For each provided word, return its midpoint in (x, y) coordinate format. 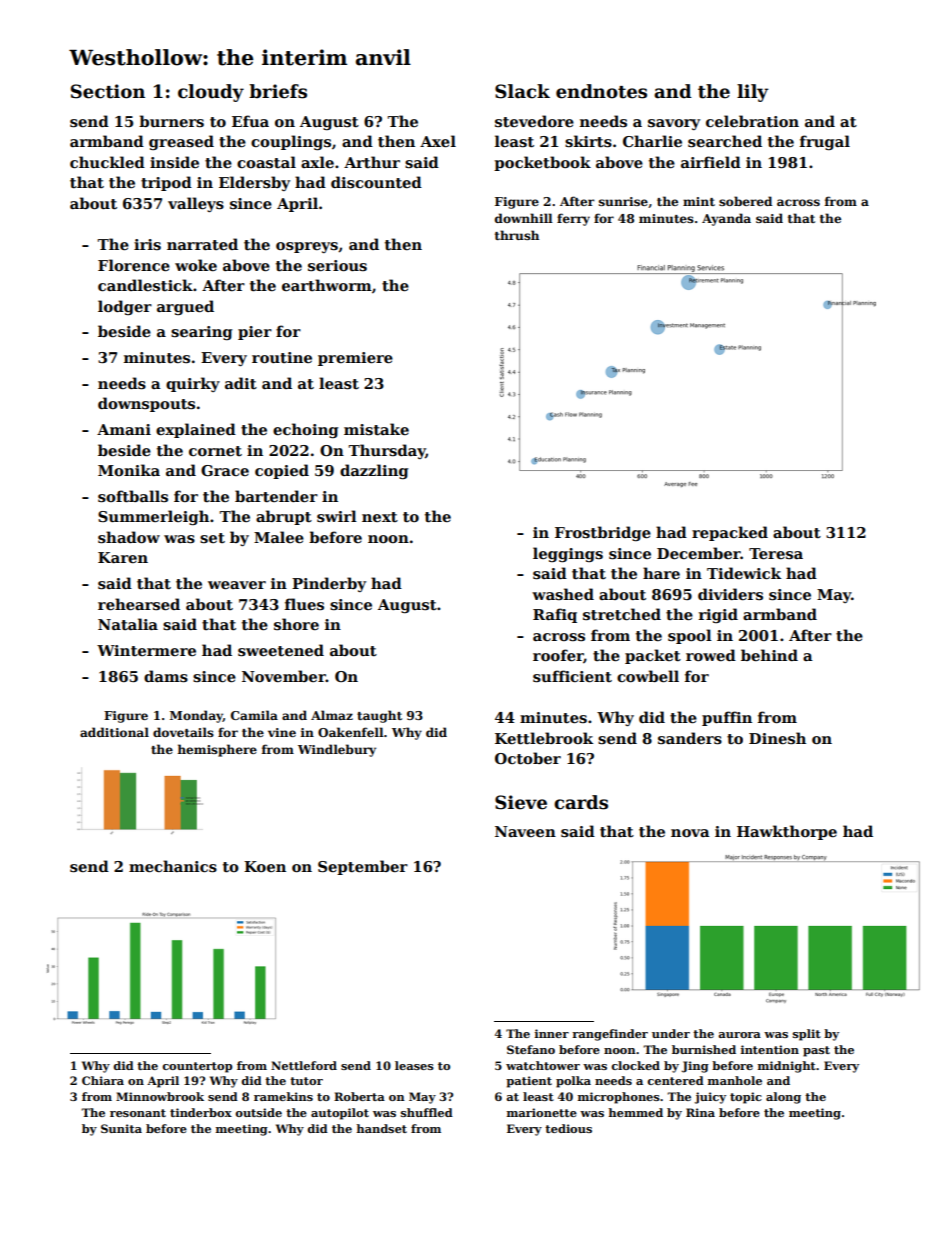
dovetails (183, 732)
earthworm (327, 285)
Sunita (121, 1128)
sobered (745, 201)
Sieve (521, 802)
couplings (291, 142)
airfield (711, 162)
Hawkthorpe (787, 832)
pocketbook (542, 163)
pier (255, 333)
